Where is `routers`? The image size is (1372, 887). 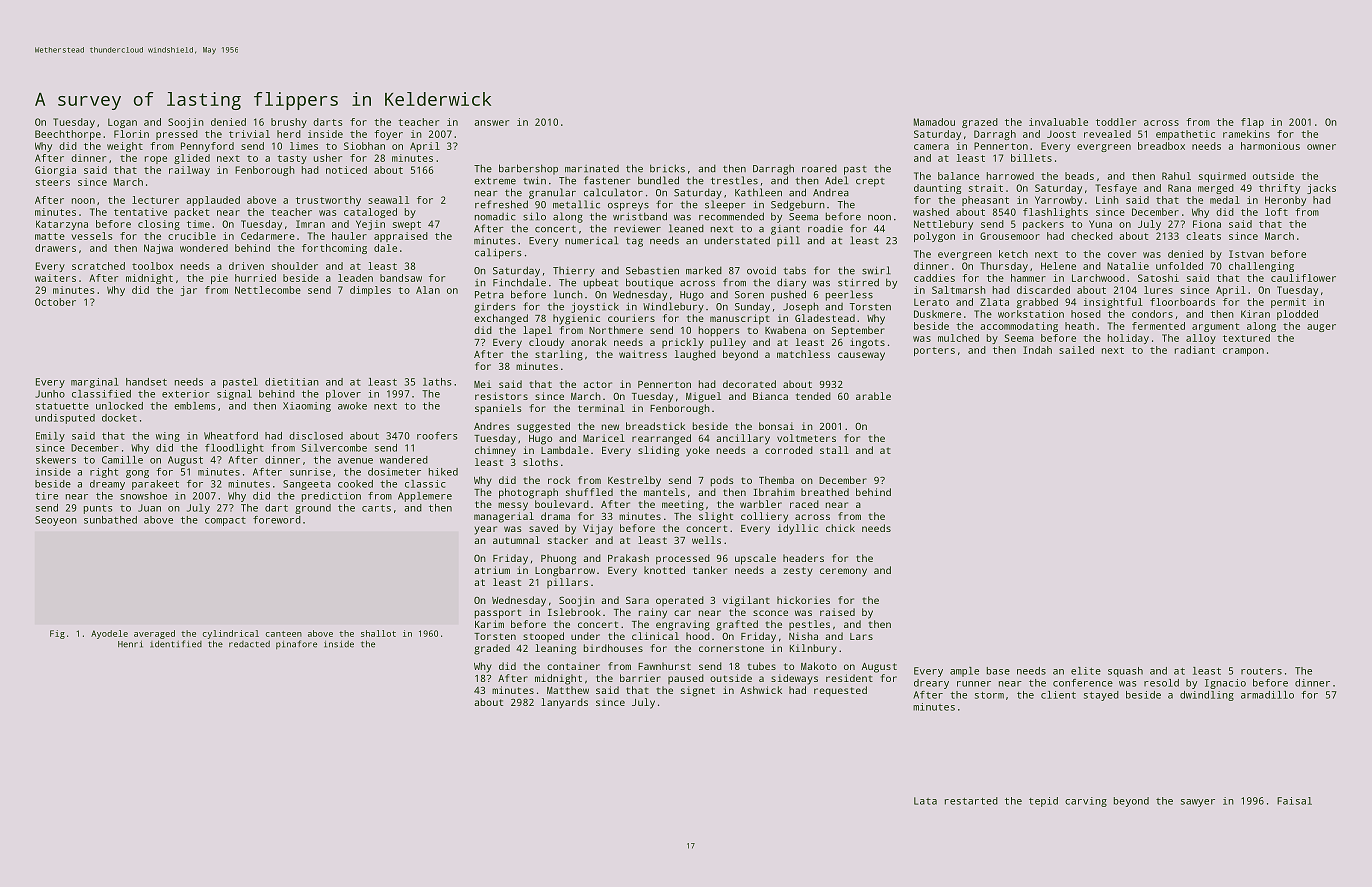 routers is located at coordinates (1261, 671).
